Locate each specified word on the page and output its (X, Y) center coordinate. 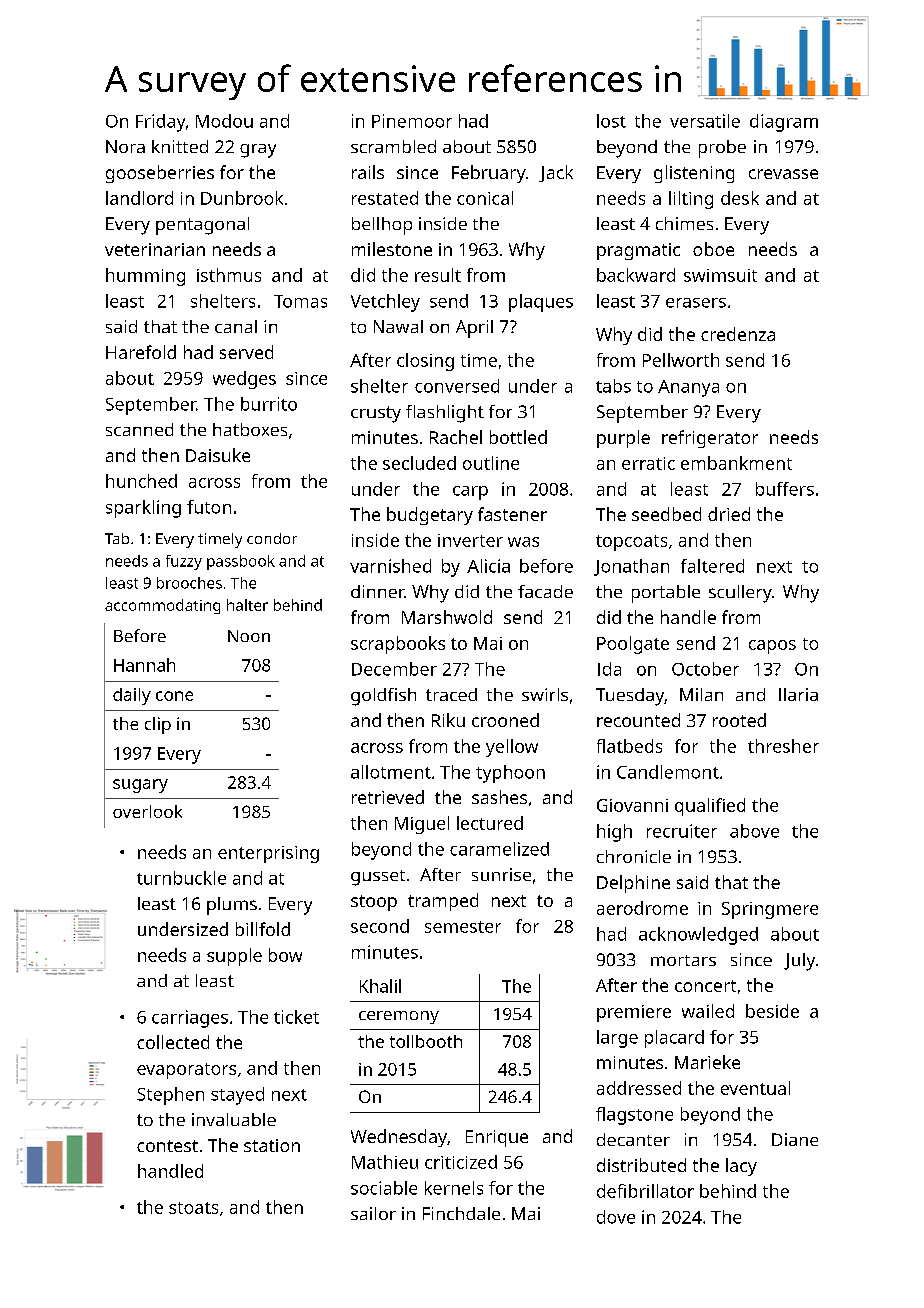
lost (611, 121)
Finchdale (461, 1213)
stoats (193, 1208)
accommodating (162, 606)
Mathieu (385, 1162)
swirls (545, 694)
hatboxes (250, 429)
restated (385, 198)
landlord (139, 198)
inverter (470, 540)
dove (616, 1217)
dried (729, 514)
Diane (795, 1139)
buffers (785, 489)
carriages (190, 1019)
